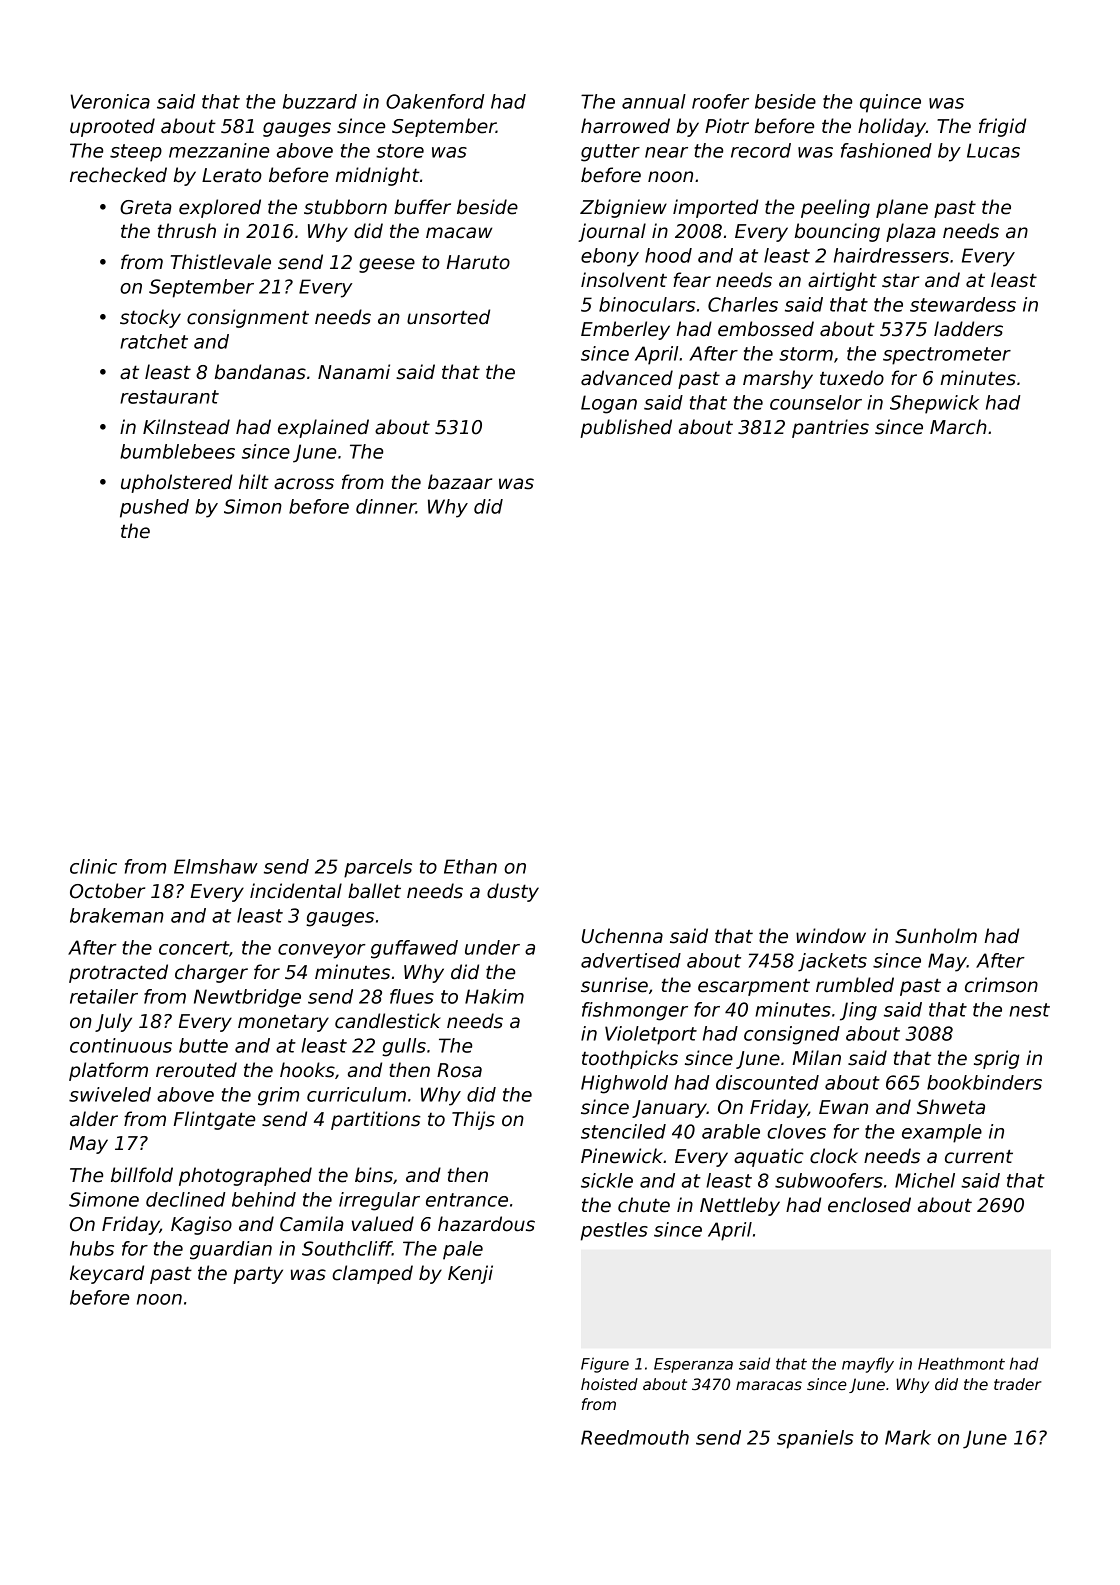 The image size is (1120, 1585). Describe the element at coordinates (647, 304) in the image. I see `binoculars` at that location.
